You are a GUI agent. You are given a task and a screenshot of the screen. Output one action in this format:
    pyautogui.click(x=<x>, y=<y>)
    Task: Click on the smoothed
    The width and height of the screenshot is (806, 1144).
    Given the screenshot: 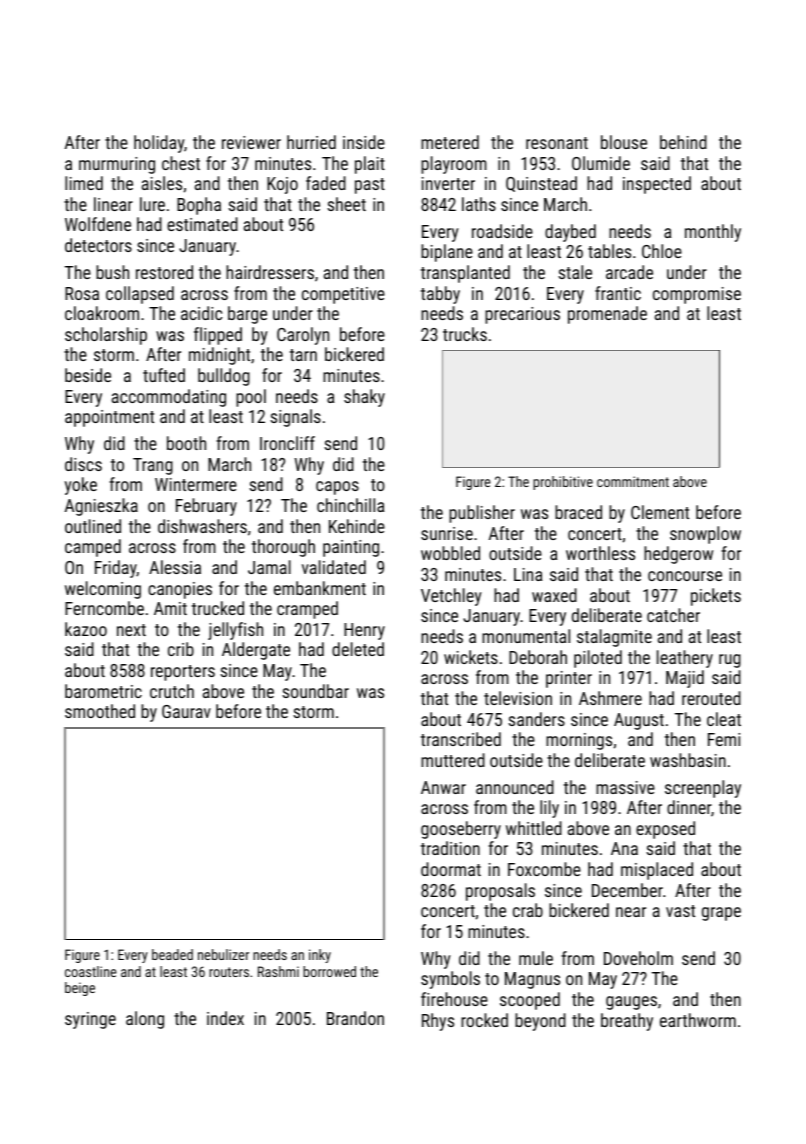 What is the action you would take?
    pyautogui.click(x=100, y=711)
